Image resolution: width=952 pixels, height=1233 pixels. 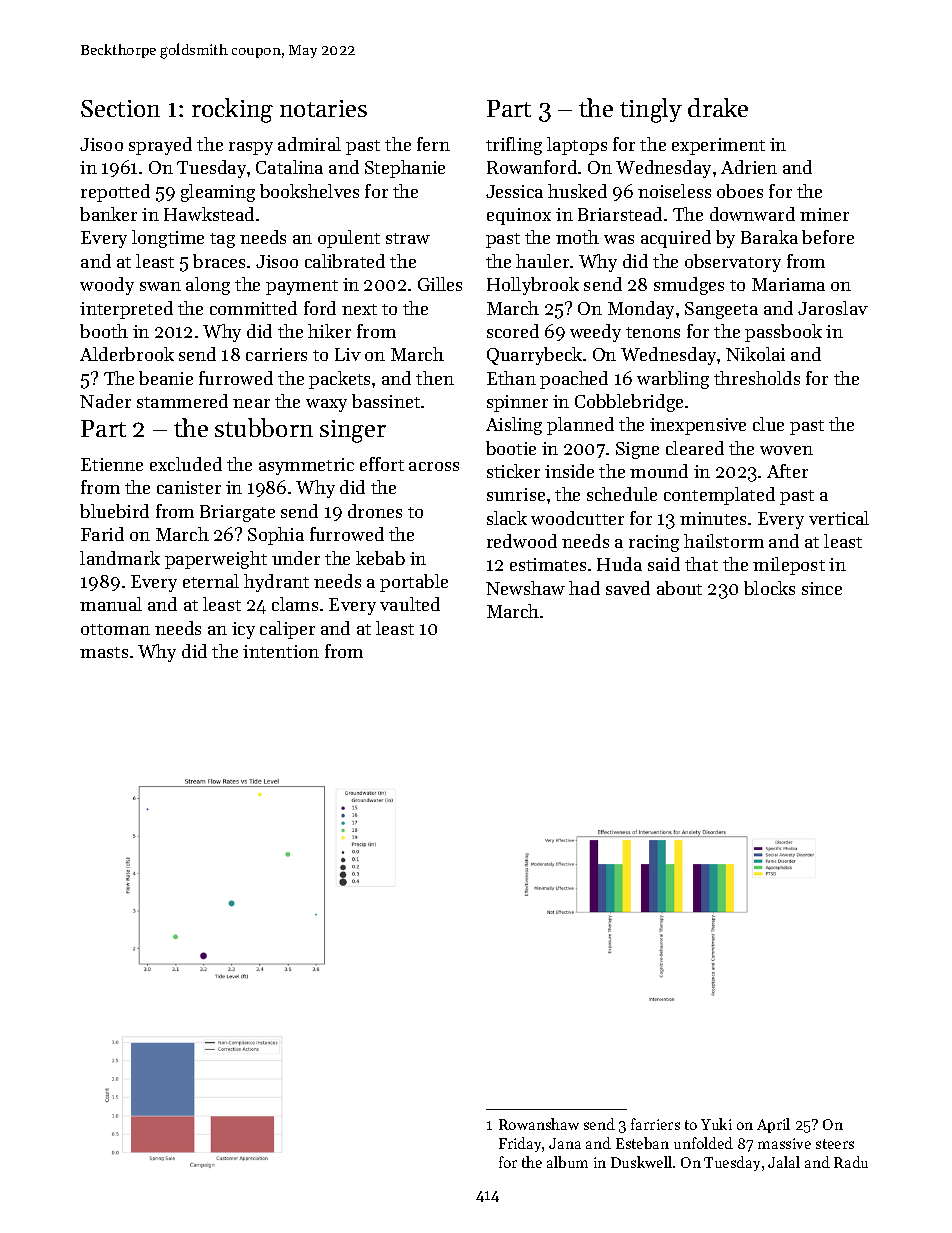 What do you see at coordinates (851, 1162) in the page?
I see `Radu` at bounding box center [851, 1162].
